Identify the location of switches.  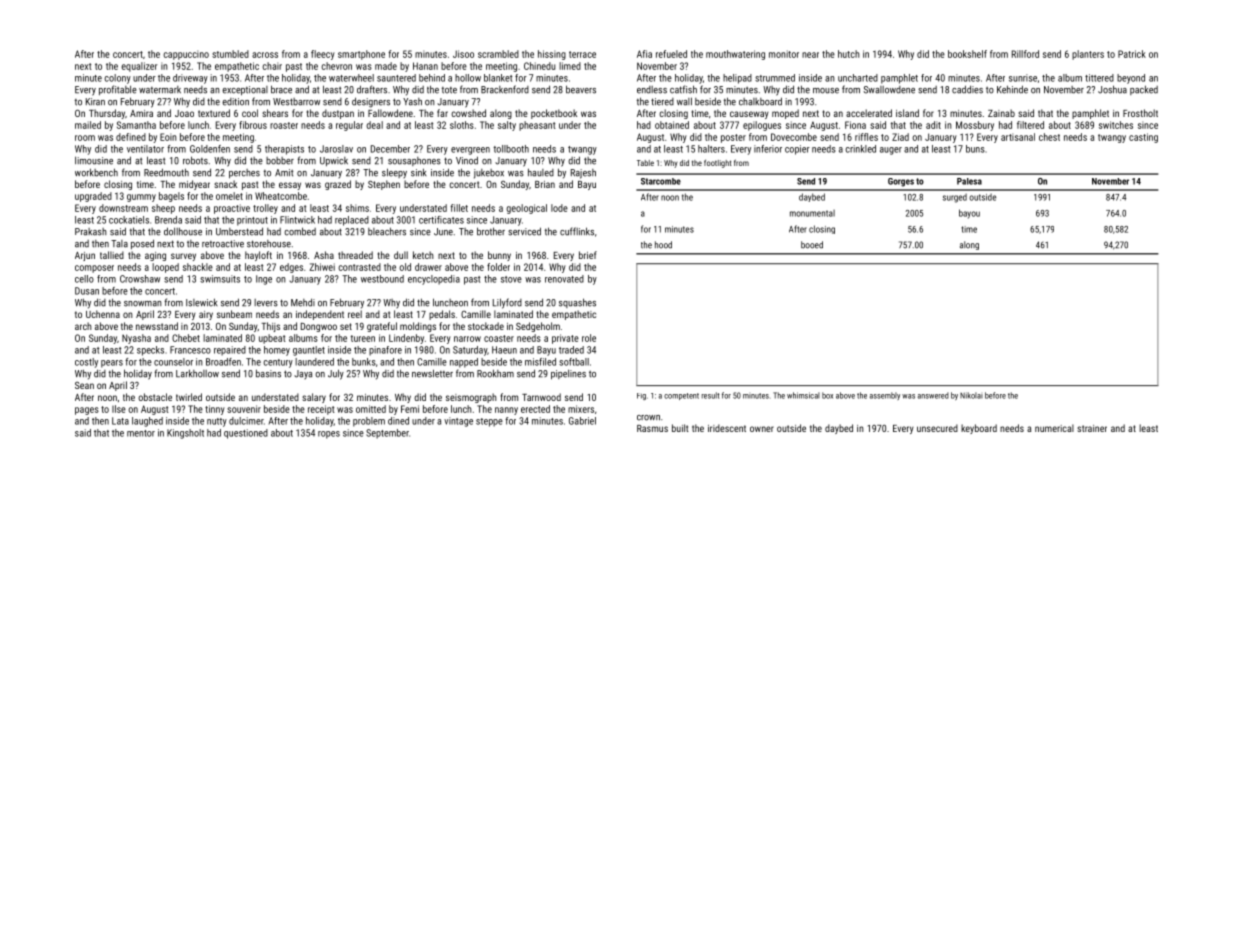
(1116, 125).
